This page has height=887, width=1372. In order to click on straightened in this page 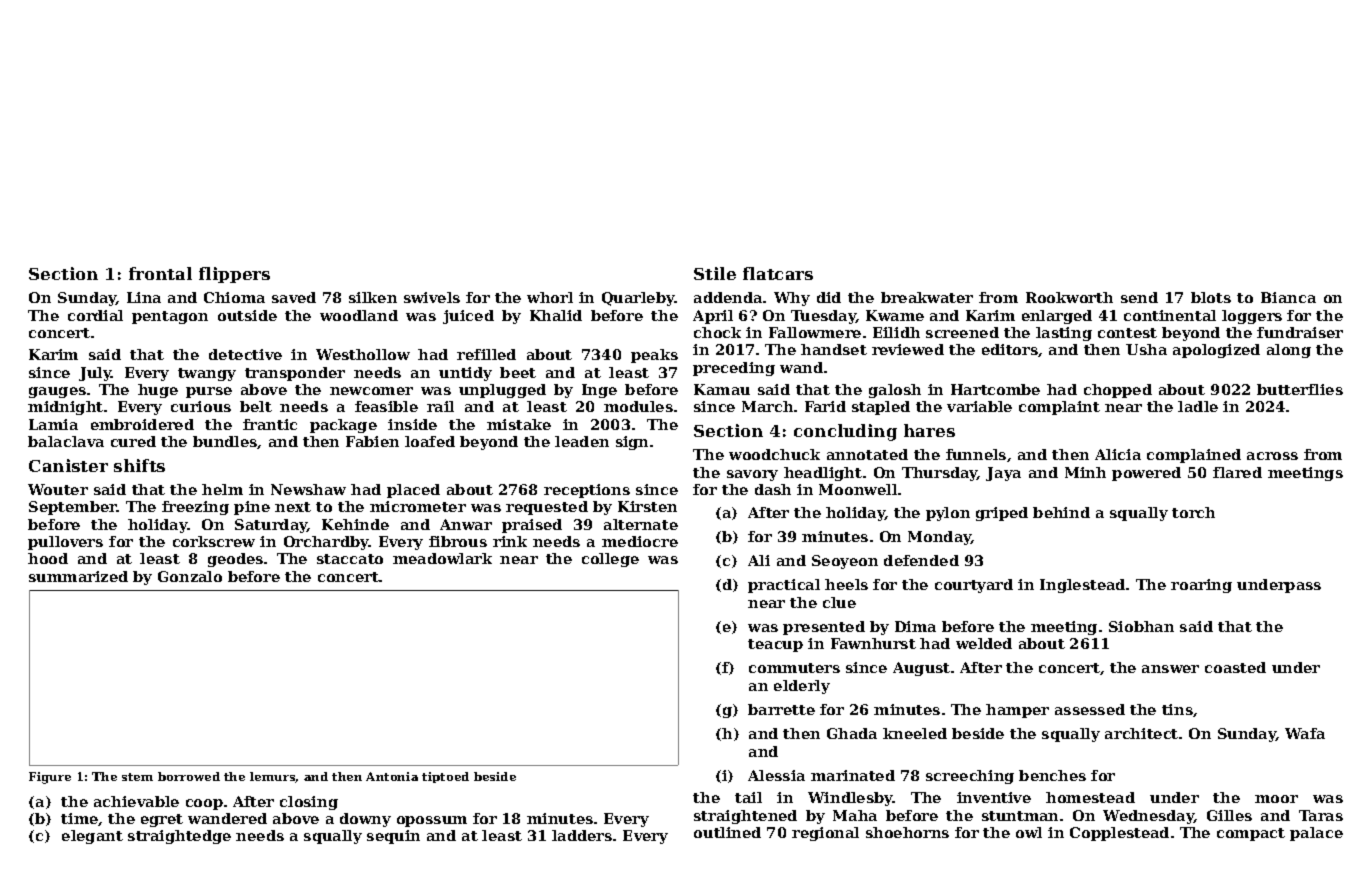, I will do `click(745, 817)`.
